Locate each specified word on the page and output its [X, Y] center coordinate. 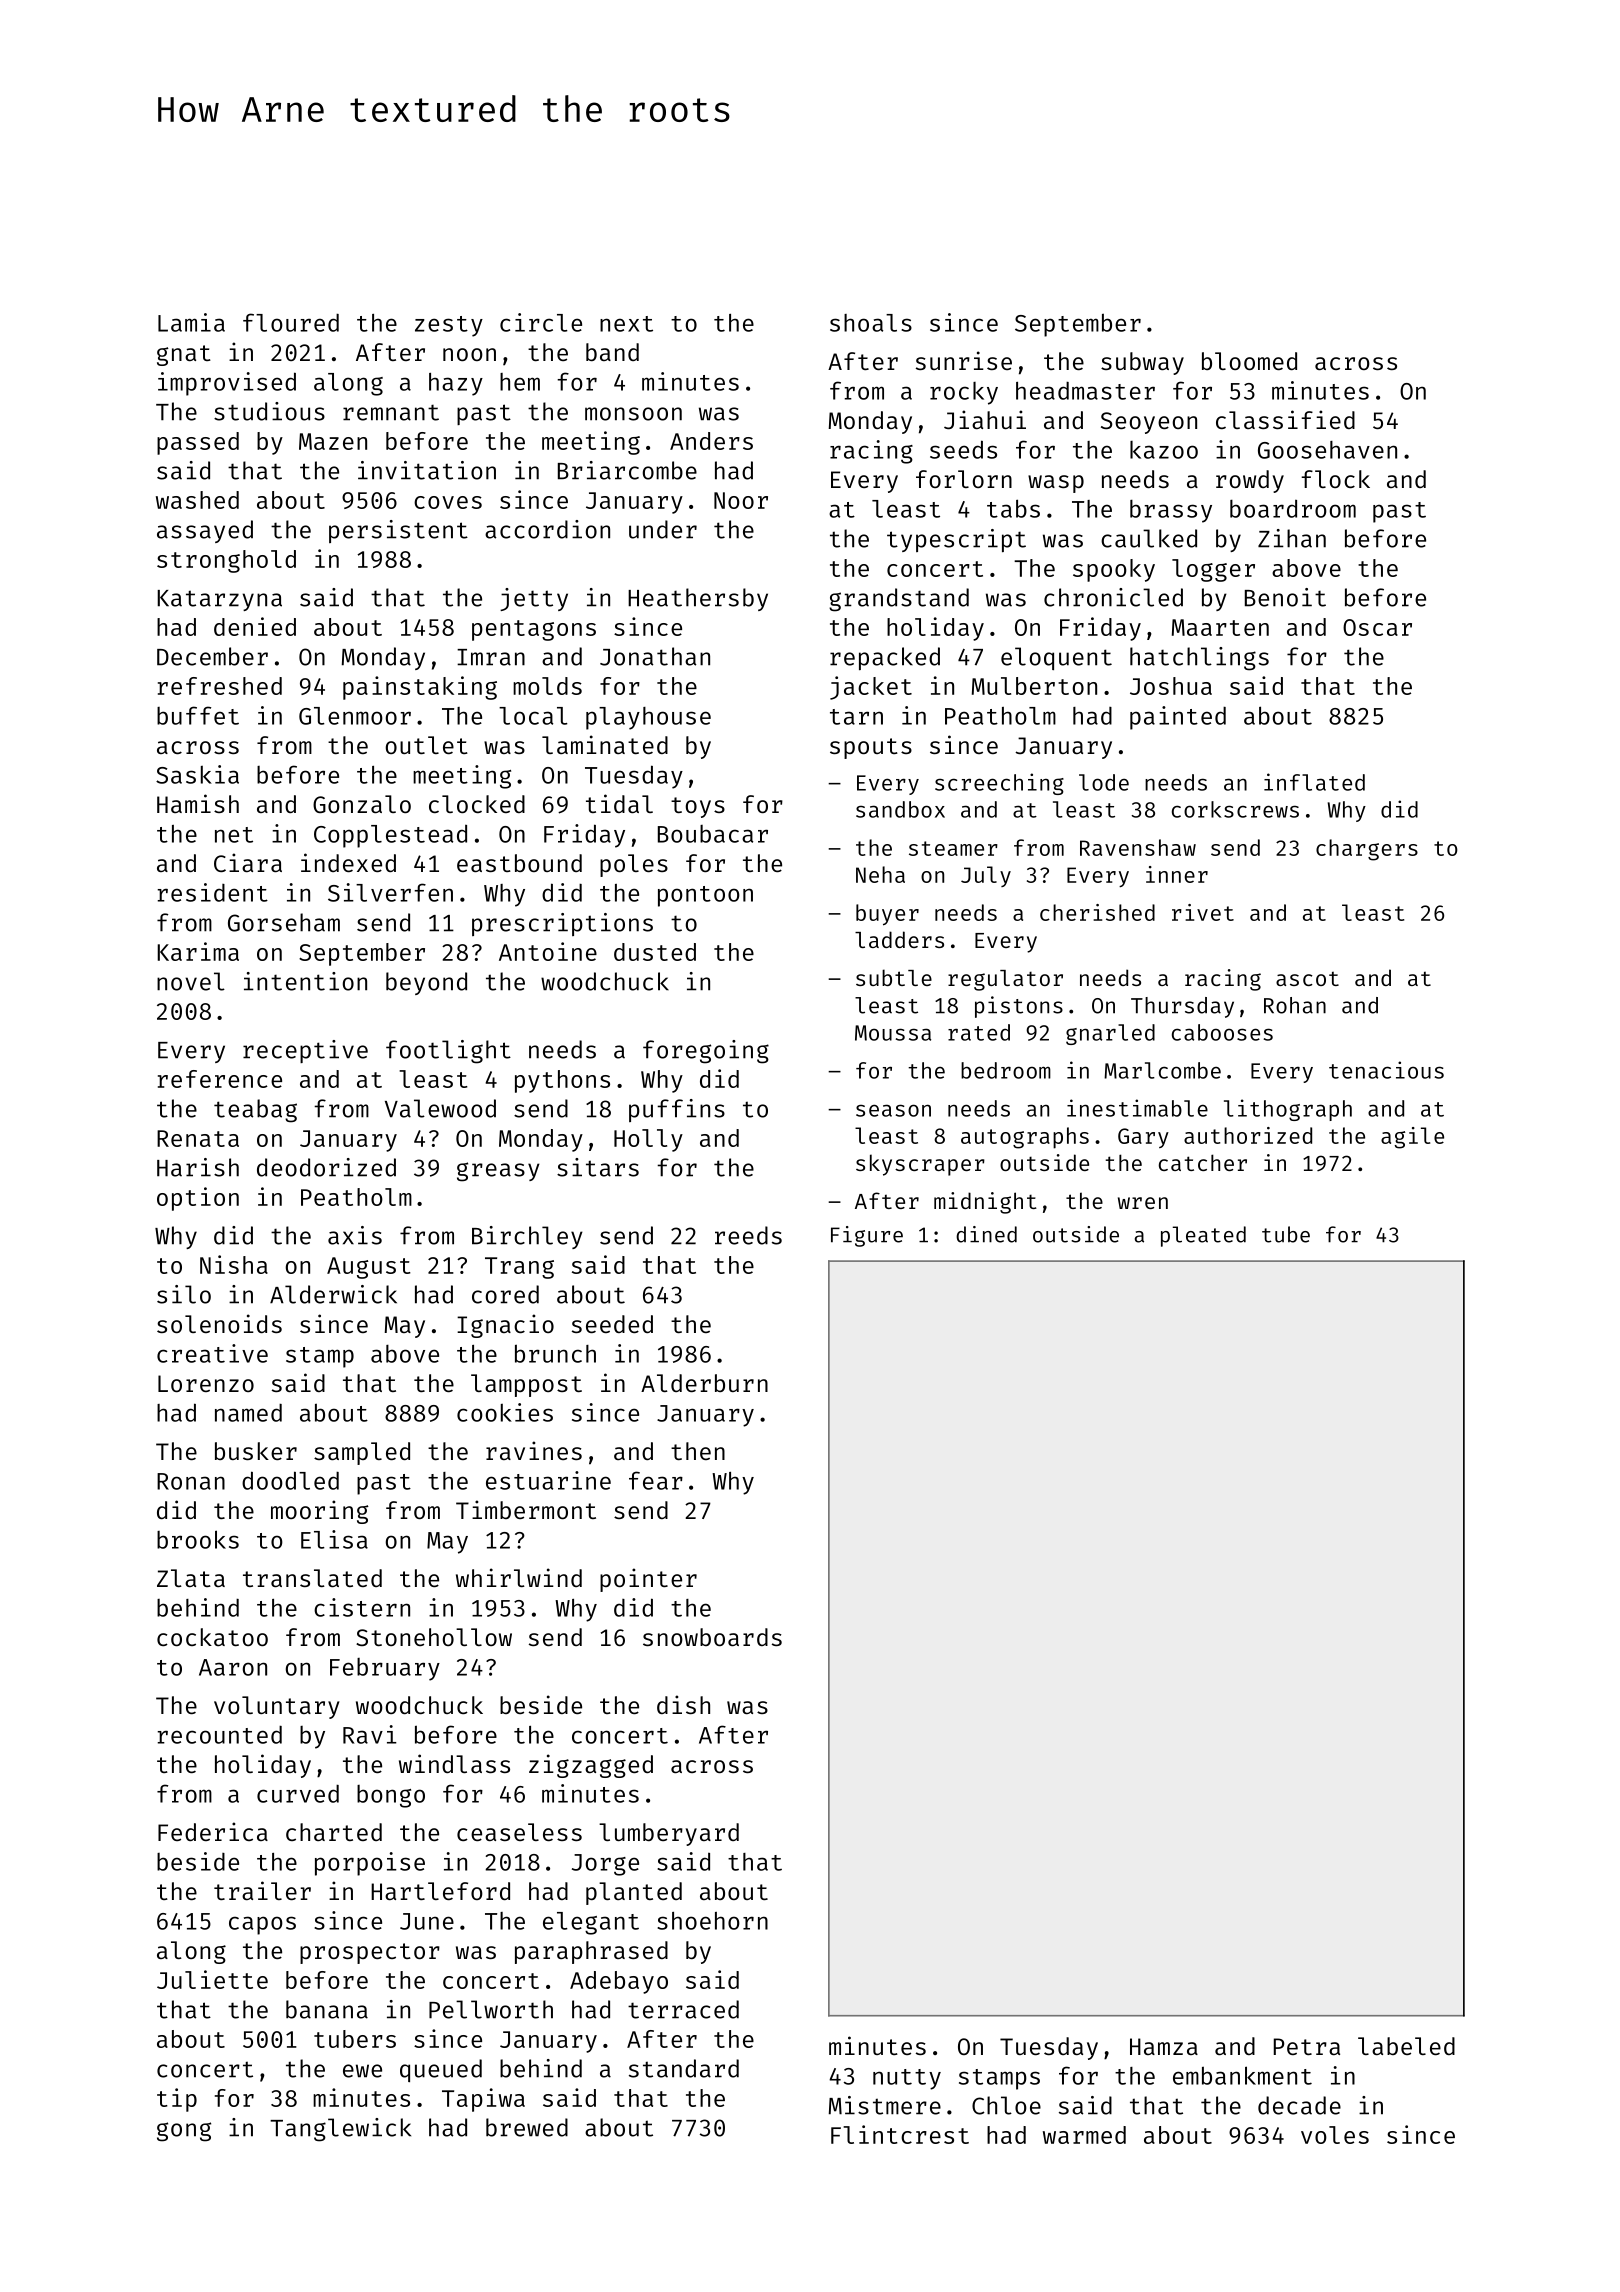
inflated [1314, 782]
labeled [1406, 2046]
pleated [1203, 1236]
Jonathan [655, 656]
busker [256, 1451]
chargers [1367, 850]
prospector [370, 1953]
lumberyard [669, 1834]
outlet [427, 745]
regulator [1005, 980]
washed [197, 500]
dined [986, 1234]
